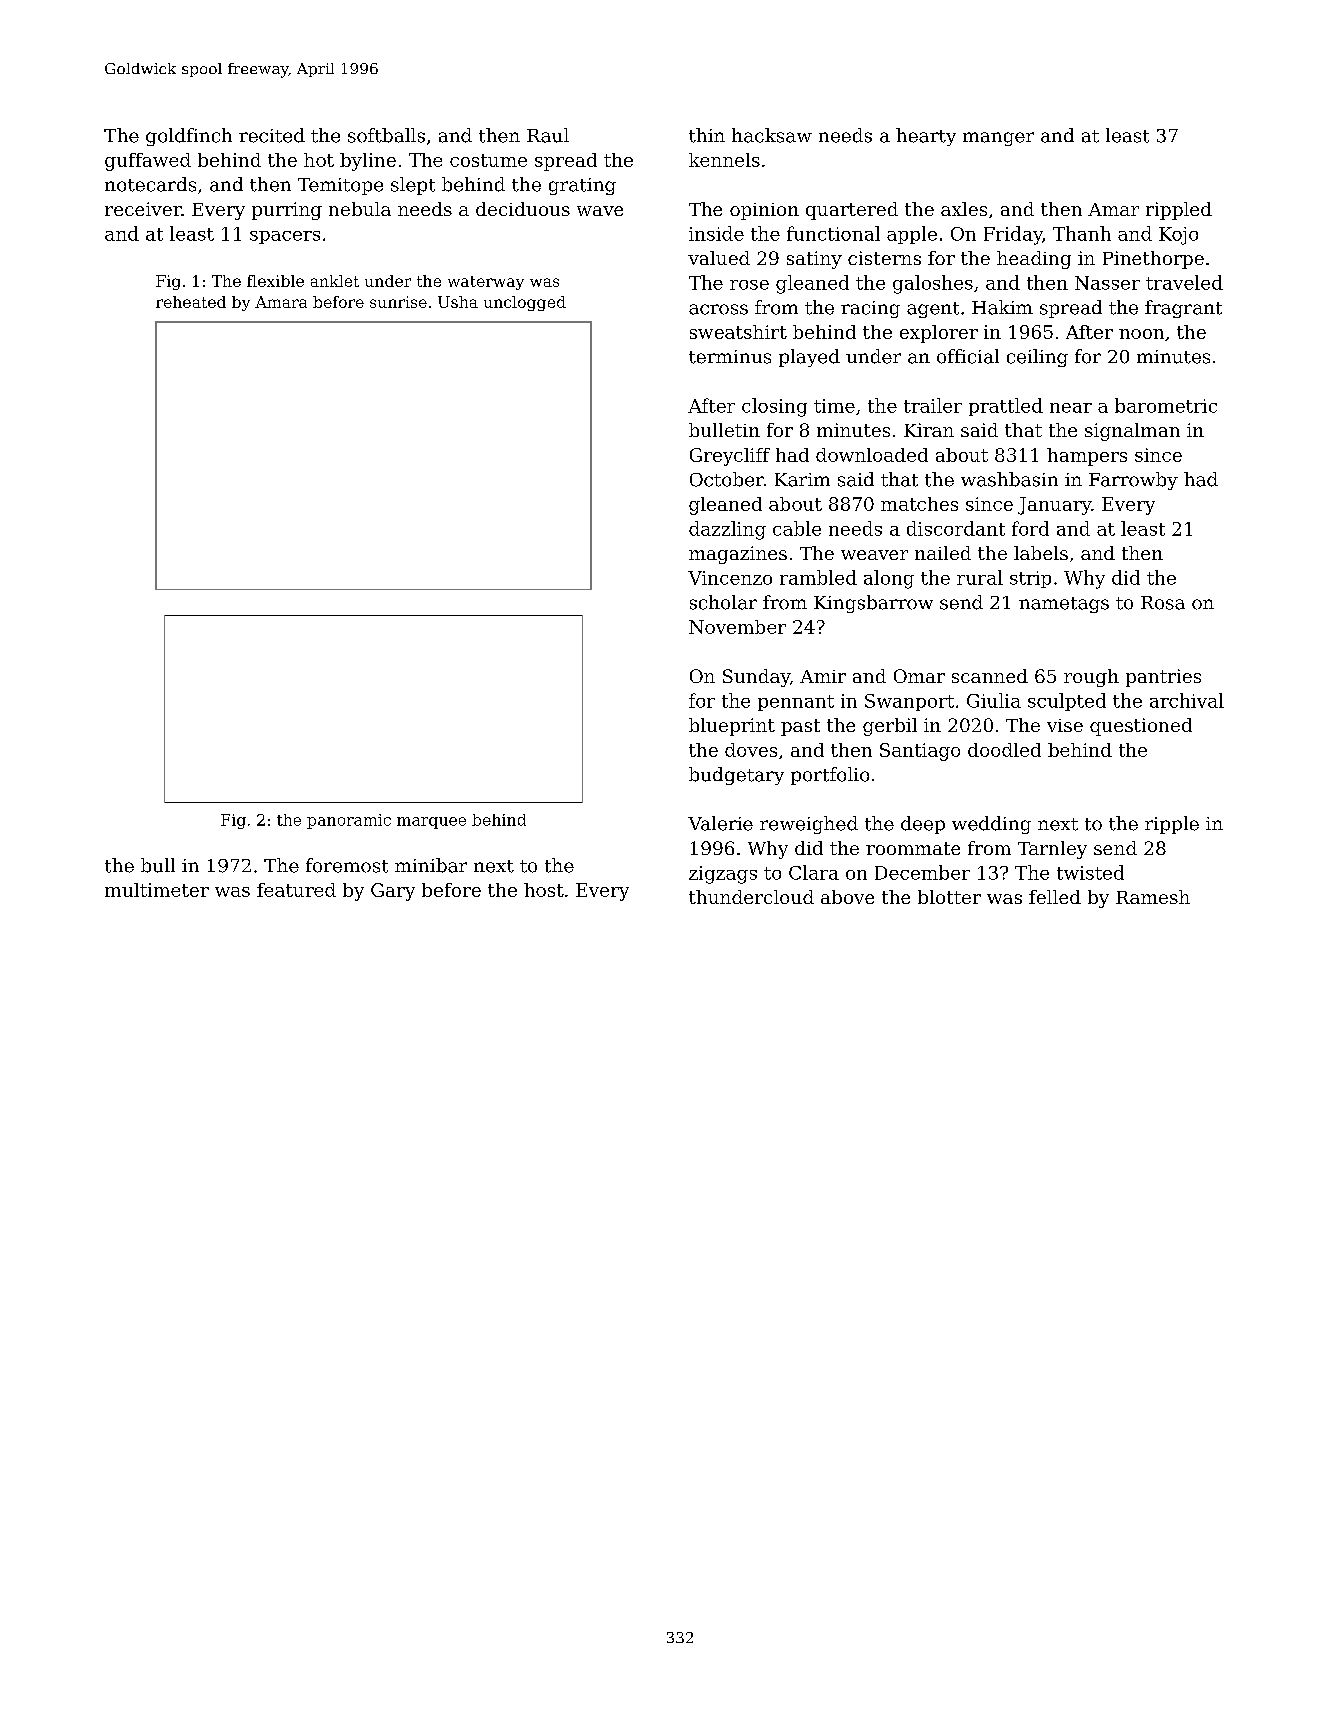 Image resolution: width=1331 pixels, height=1722 pixels. What do you see at coordinates (1178, 236) in the page?
I see `Kojo` at bounding box center [1178, 236].
